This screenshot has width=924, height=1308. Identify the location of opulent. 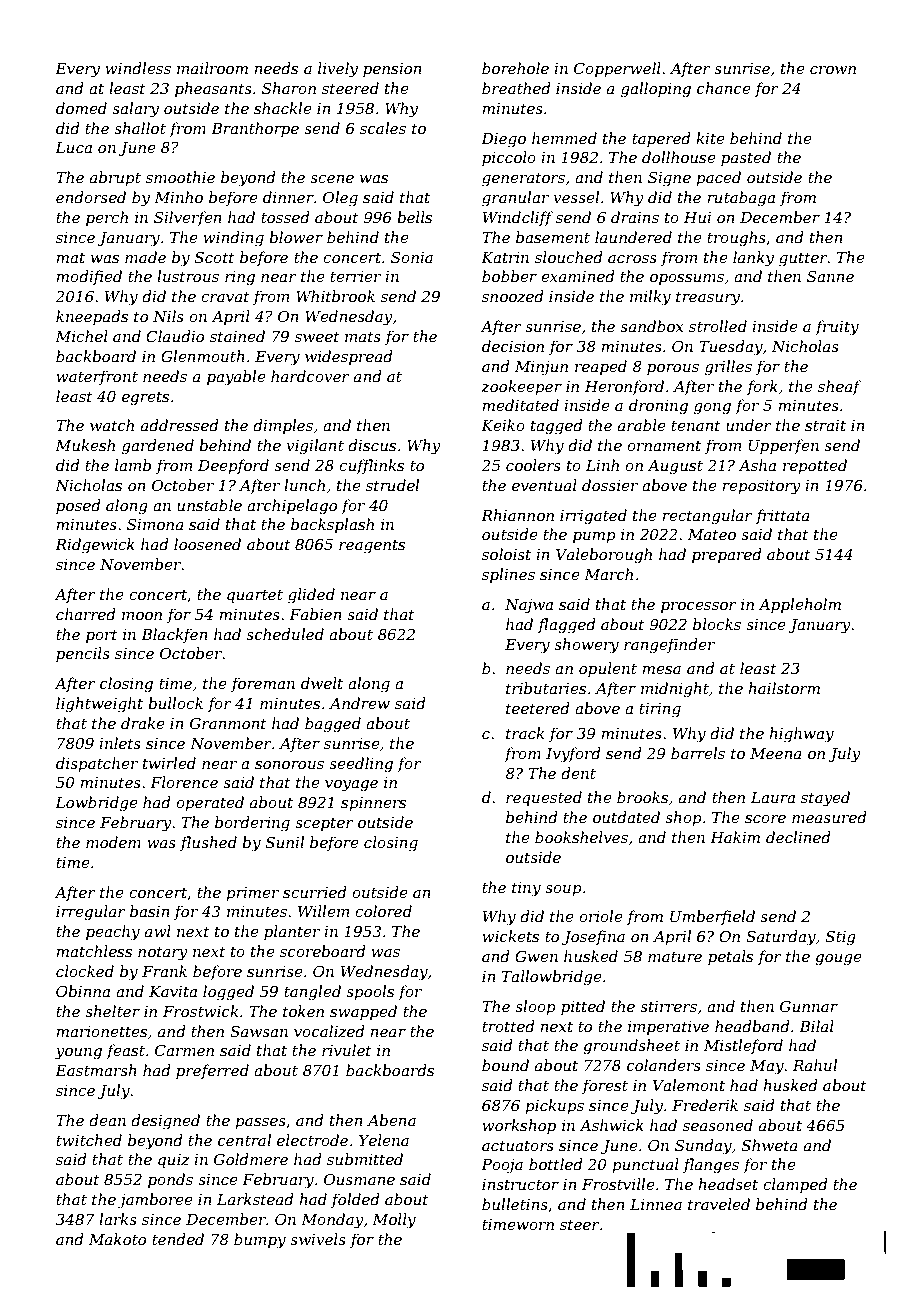
(608, 669).
